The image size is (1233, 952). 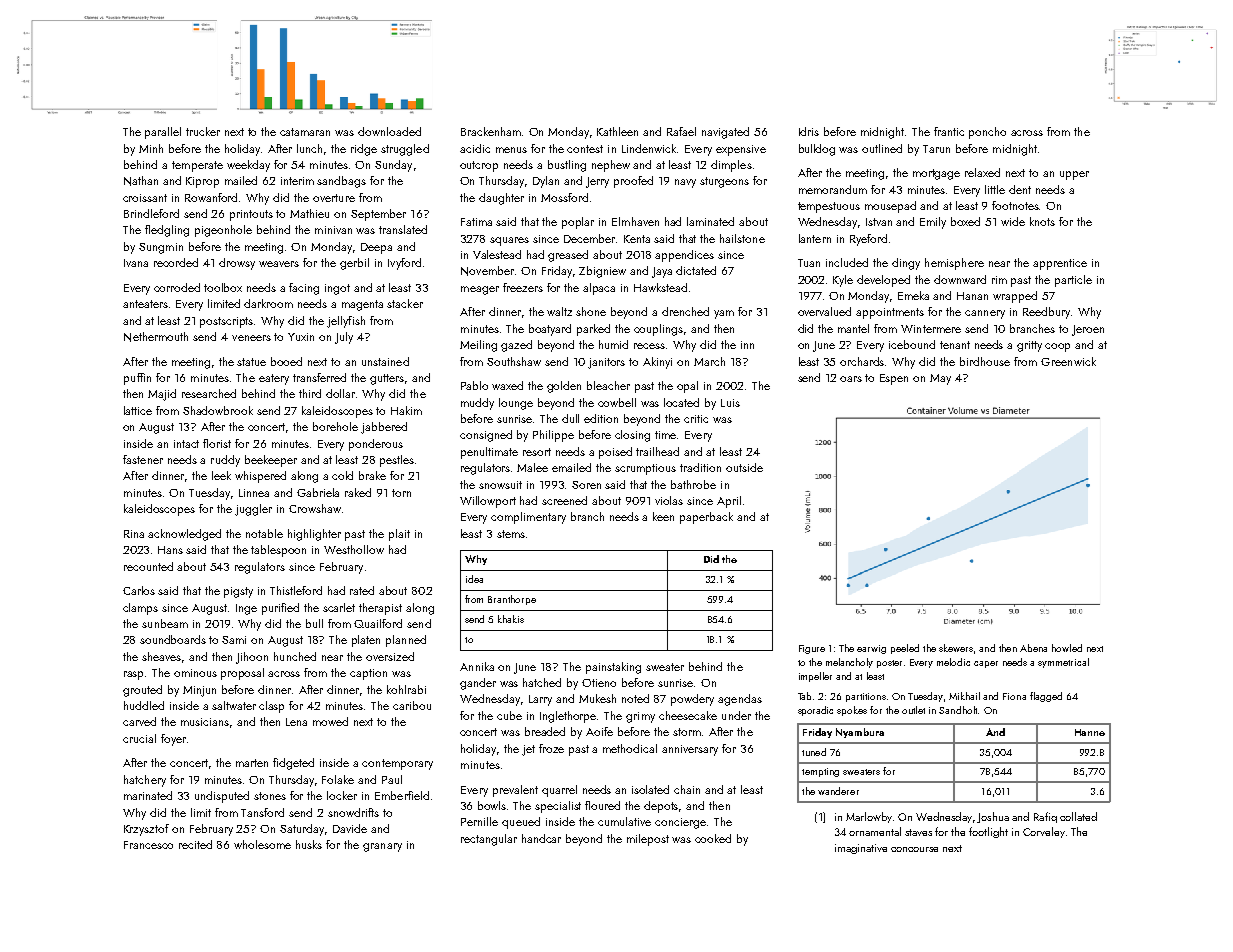 I want to click on Brackenham, so click(x=491, y=131).
